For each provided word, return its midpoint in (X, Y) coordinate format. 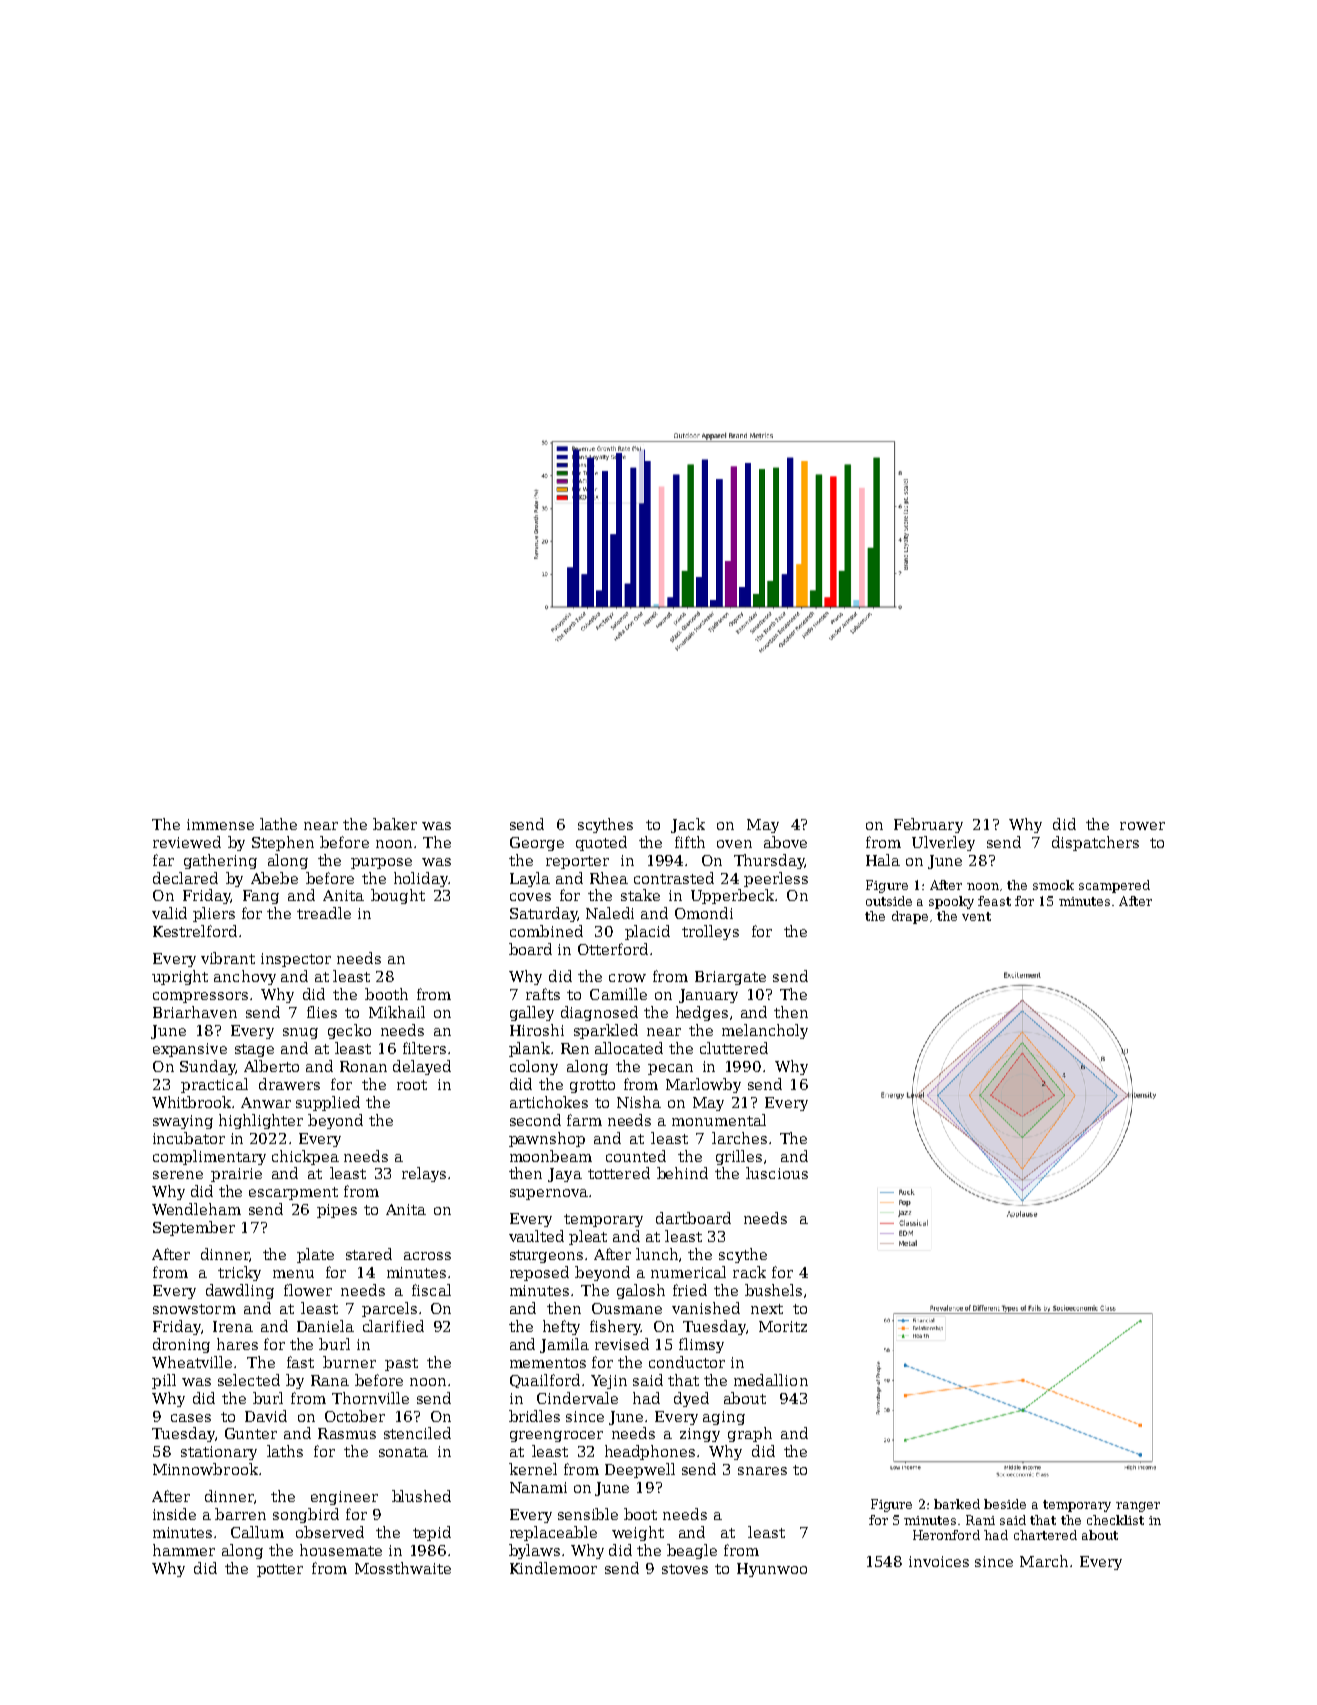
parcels (389, 1309)
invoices (939, 1561)
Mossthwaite (403, 1568)
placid (647, 932)
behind (682, 1173)
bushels (773, 1290)
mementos (548, 1363)
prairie (236, 1175)
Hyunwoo (772, 1570)
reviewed (187, 842)
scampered (1114, 886)
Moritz (783, 1326)
